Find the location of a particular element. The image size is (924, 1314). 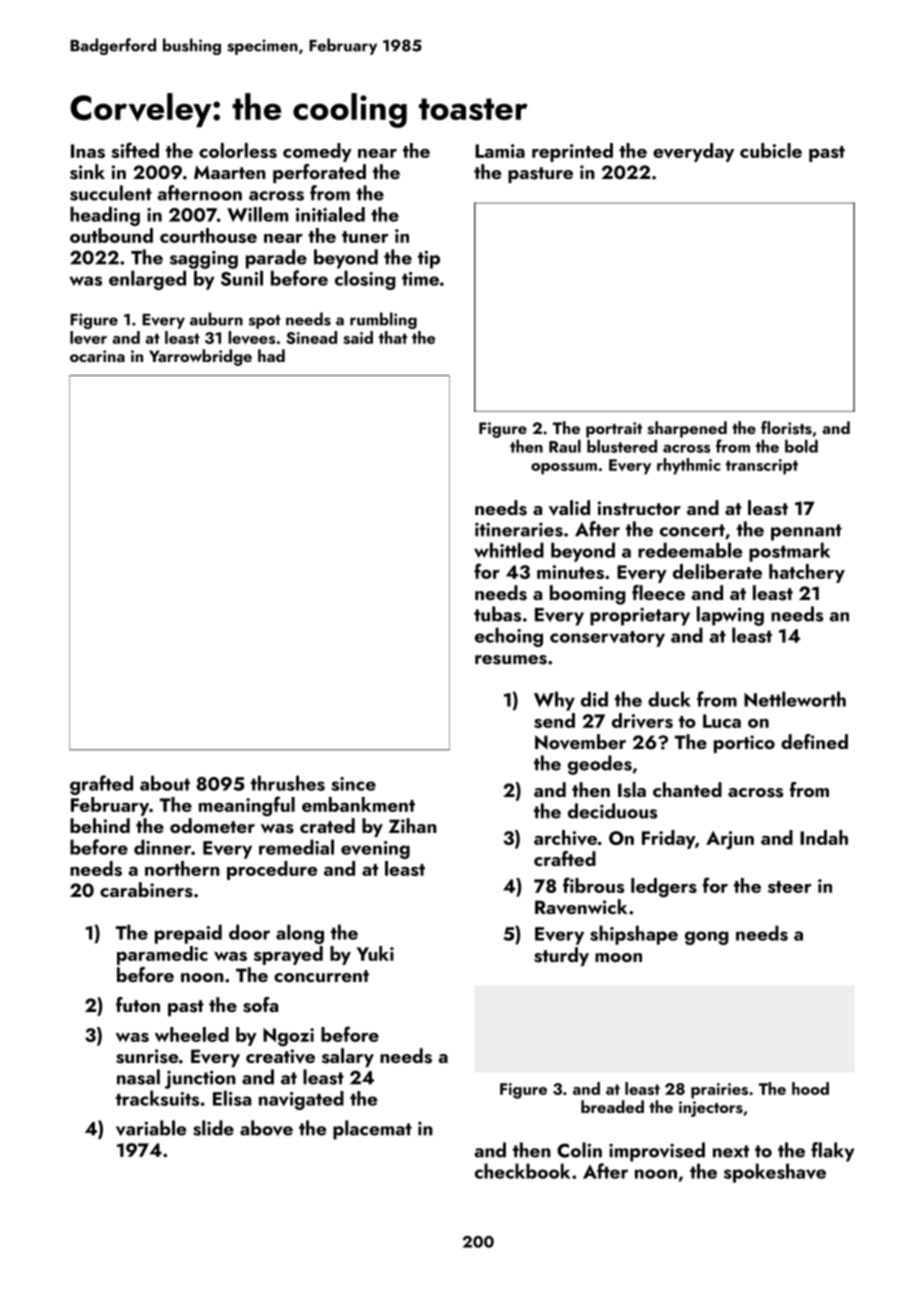

archive is located at coordinates (565, 837).
